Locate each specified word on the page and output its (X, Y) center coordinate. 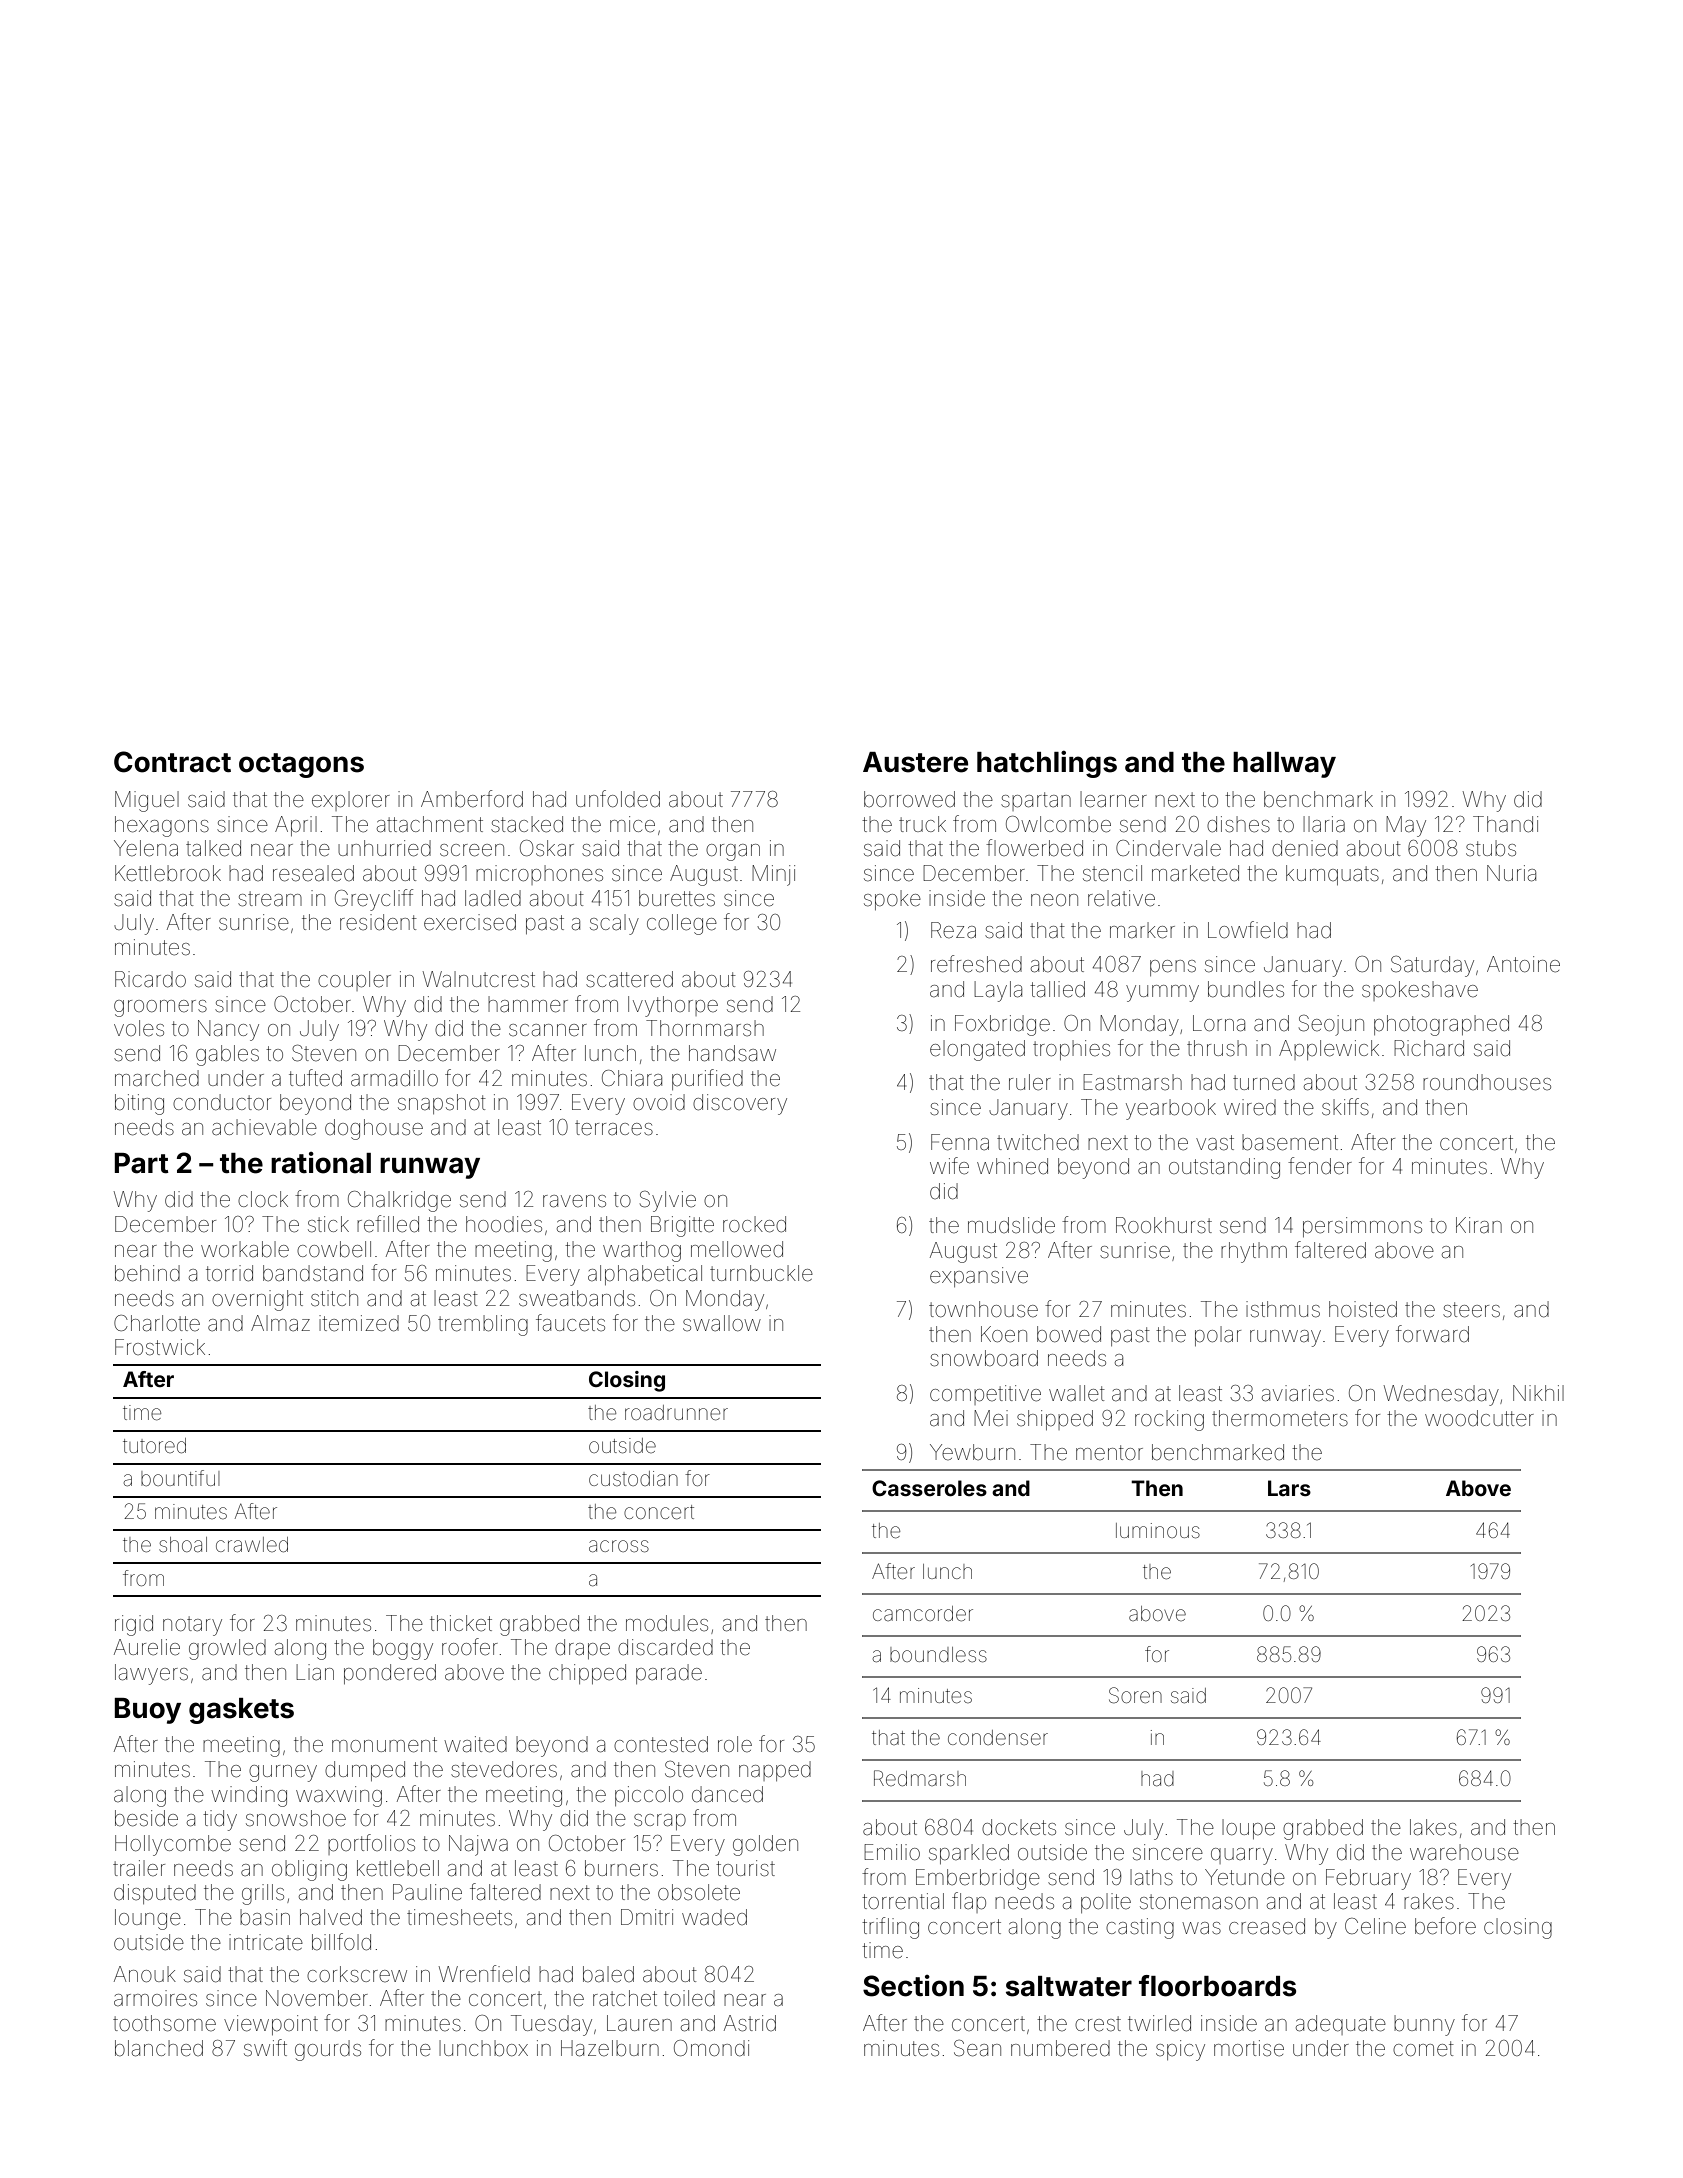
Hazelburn (610, 2048)
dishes (1238, 824)
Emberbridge (978, 1879)
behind (147, 1273)
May (1406, 826)
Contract (172, 762)
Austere (915, 762)
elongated (977, 1050)
